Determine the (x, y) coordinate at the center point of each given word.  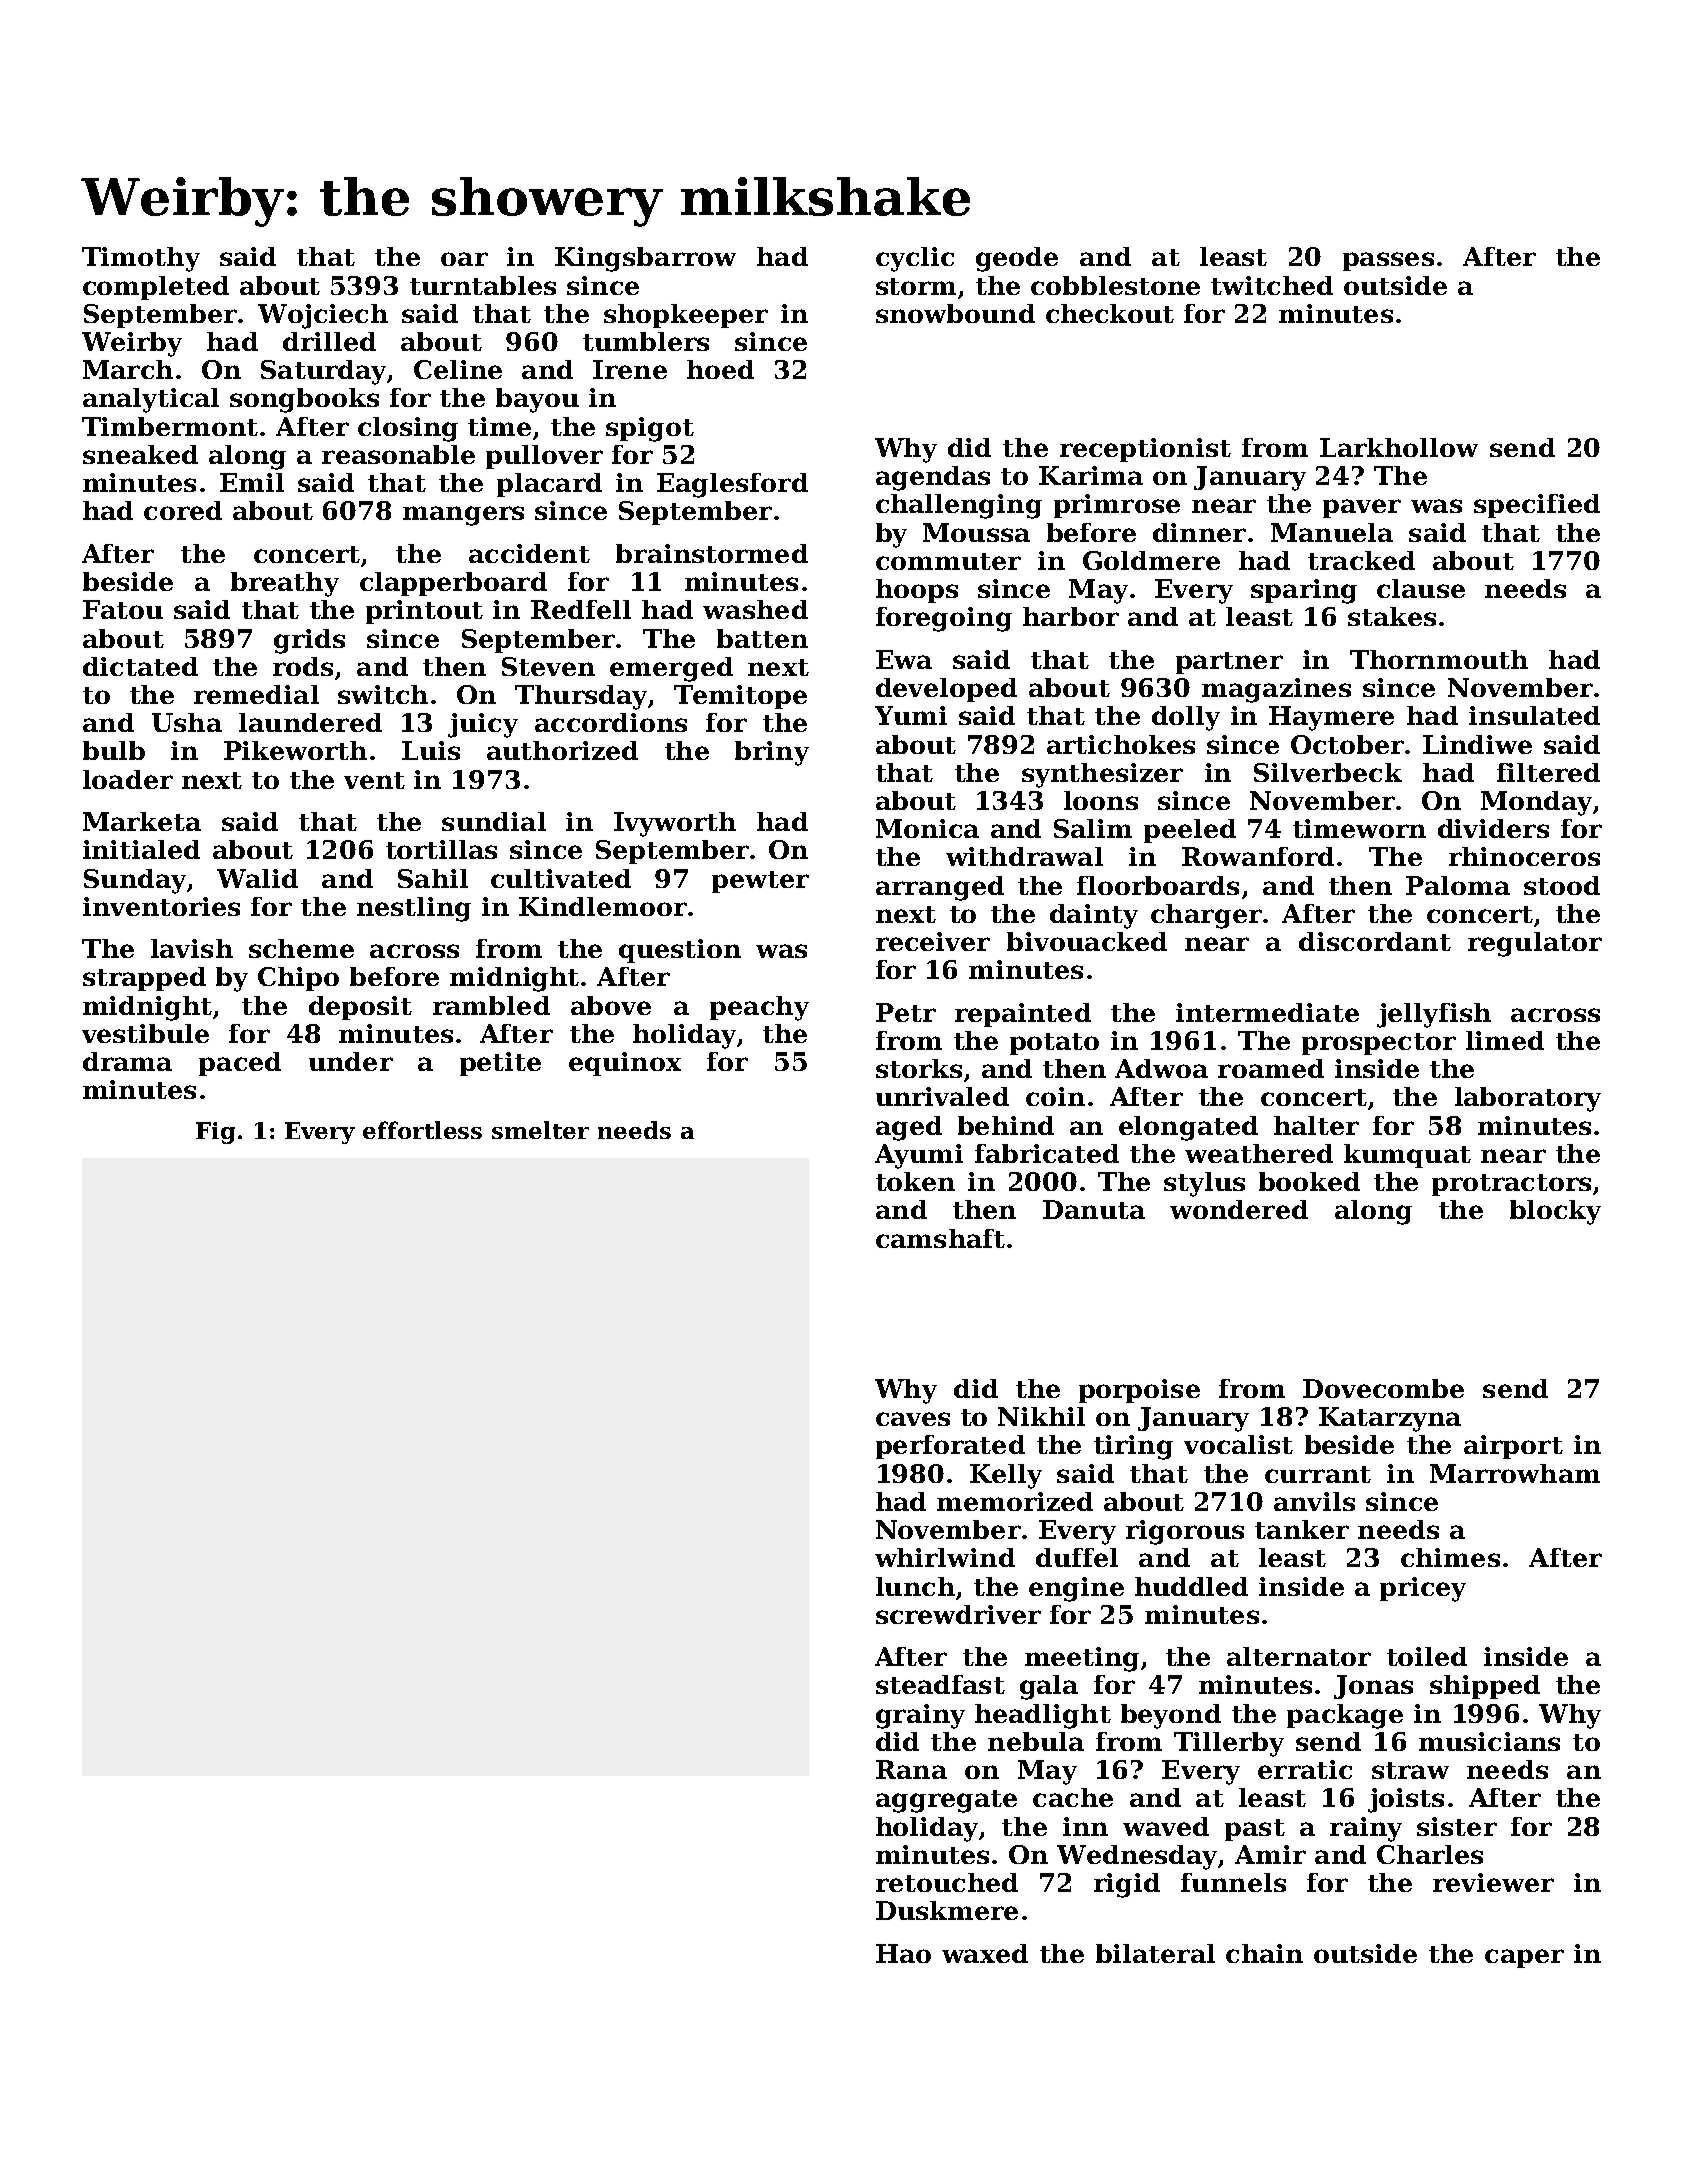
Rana (911, 1769)
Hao (903, 1953)
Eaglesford (732, 485)
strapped (144, 979)
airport (1513, 1447)
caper (1524, 1958)
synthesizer (1102, 775)
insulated (1534, 715)
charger (1206, 916)
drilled (329, 341)
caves (913, 1419)
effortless (422, 1130)
